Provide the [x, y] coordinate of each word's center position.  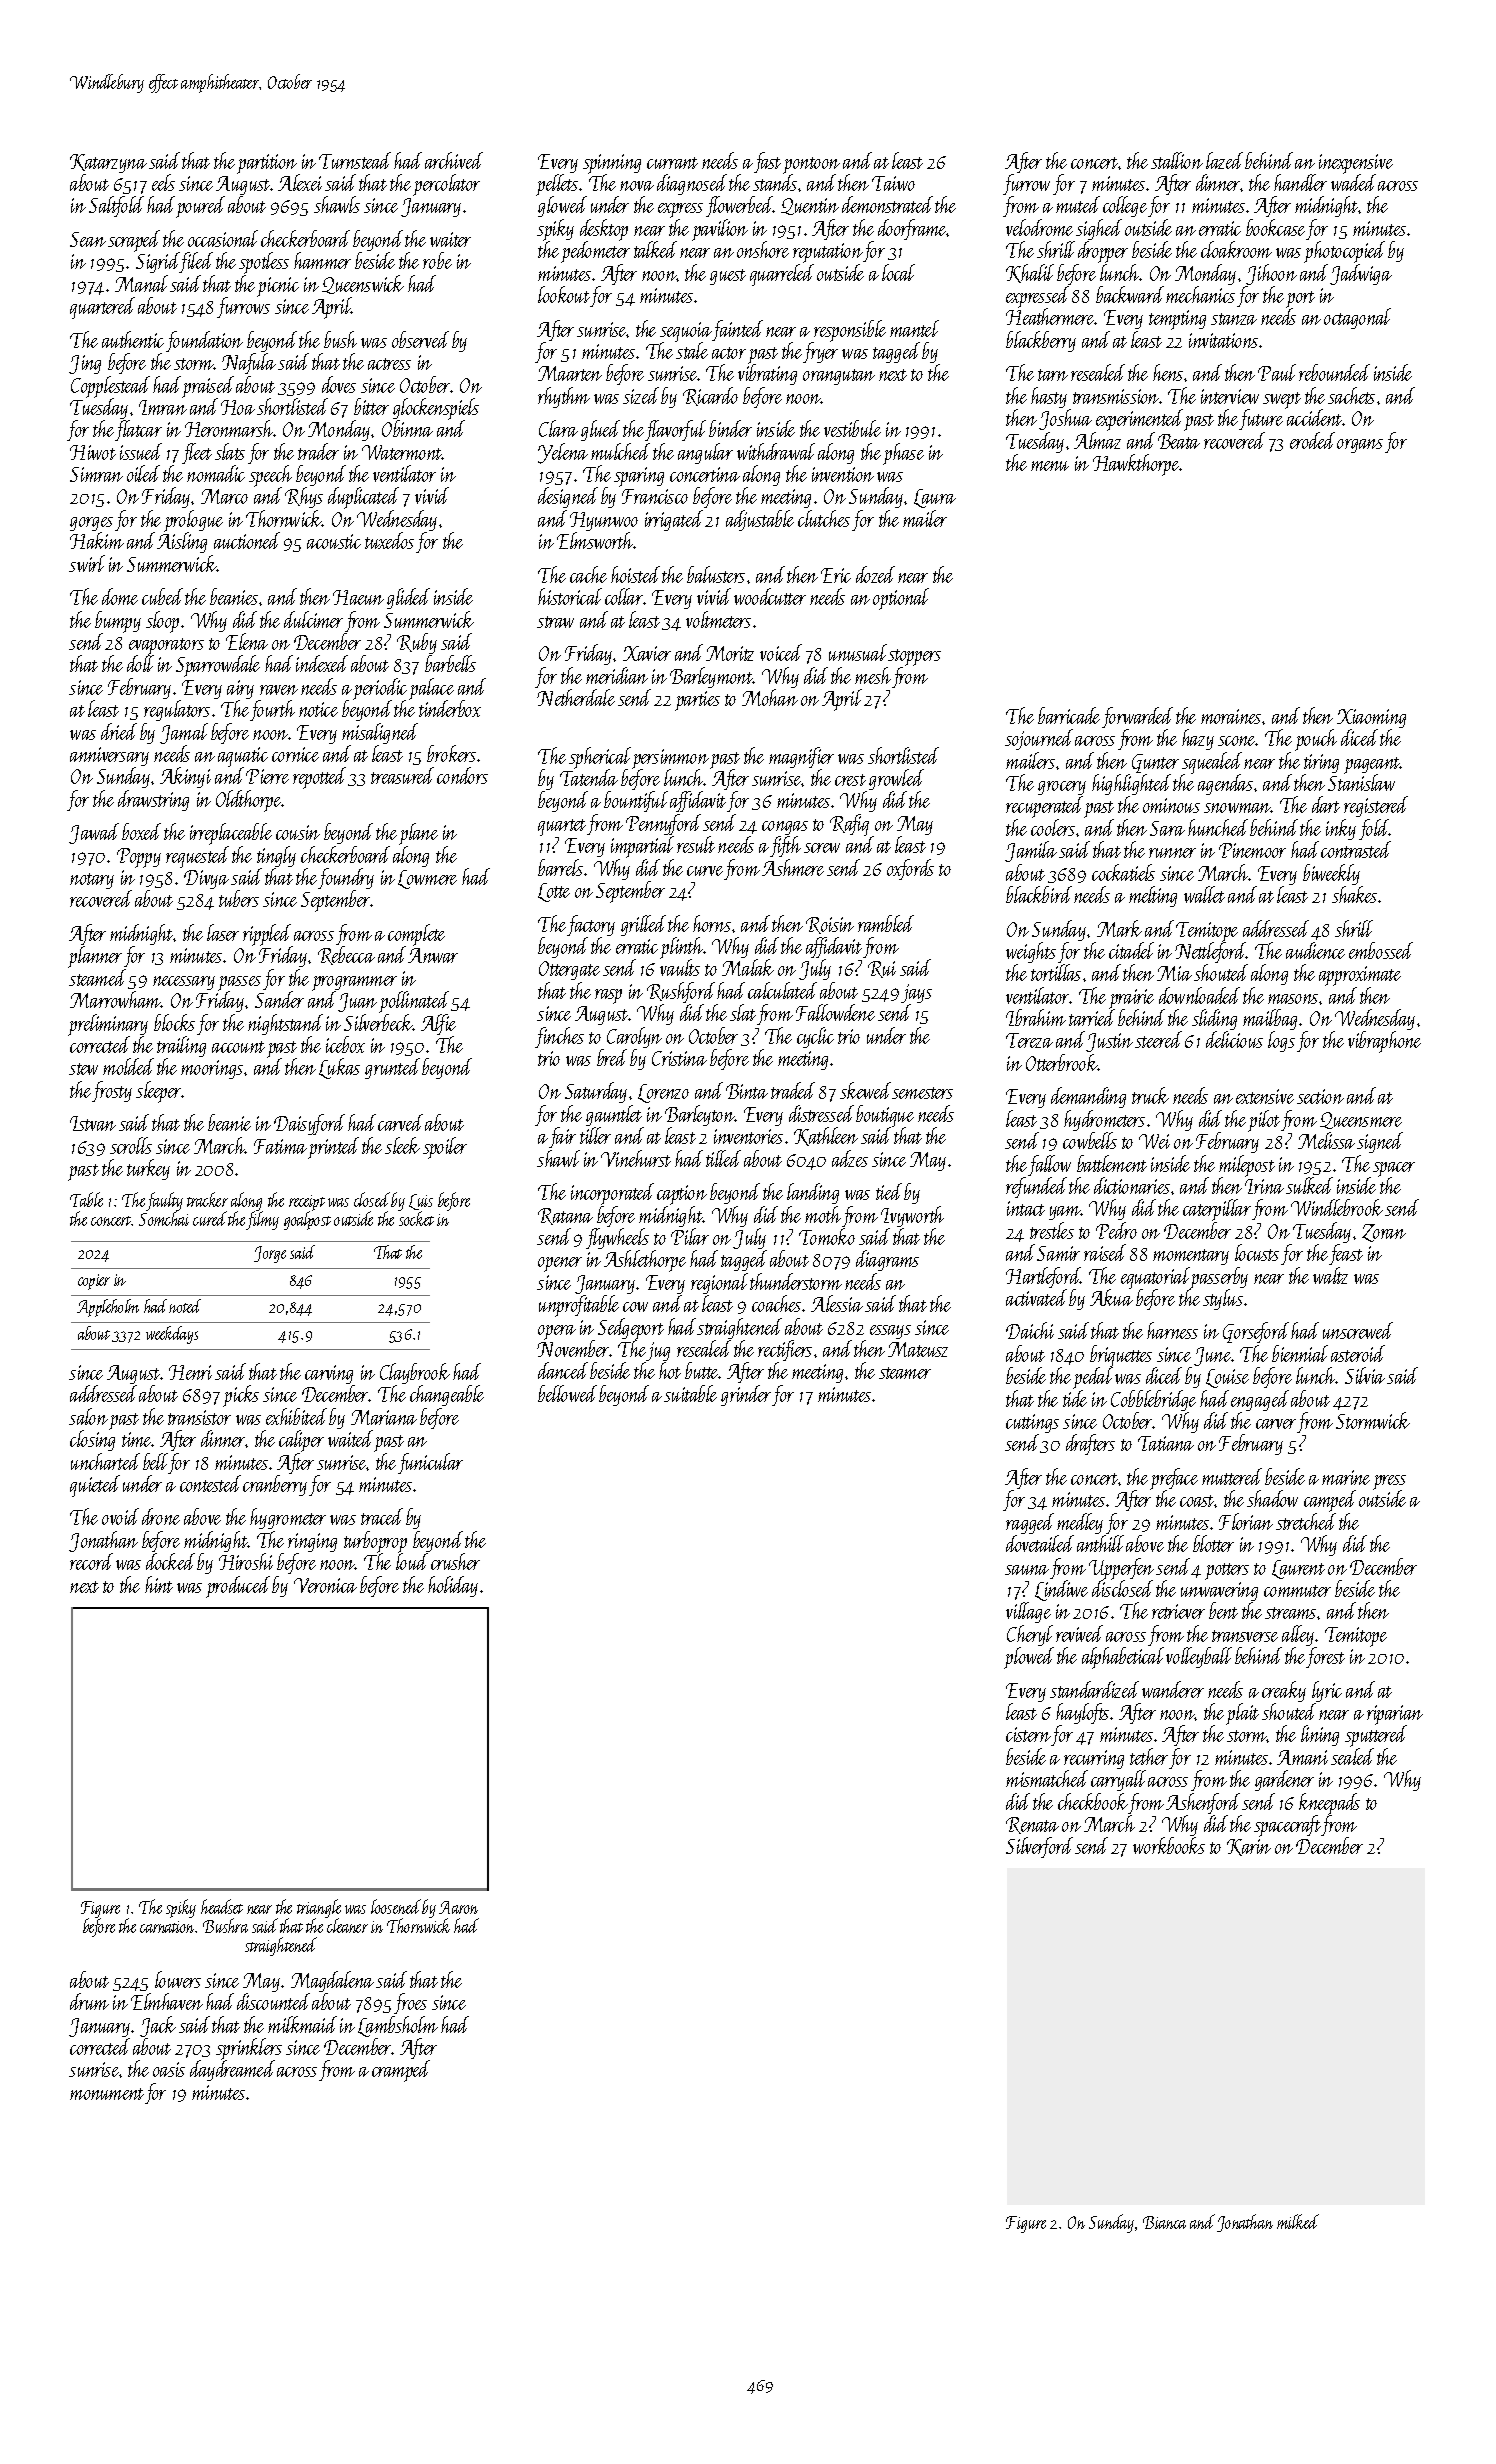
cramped [401, 2071]
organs [1360, 446]
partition [267, 164]
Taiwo [893, 183]
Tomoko [827, 1236]
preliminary [108, 1025]
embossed [1381, 950]
